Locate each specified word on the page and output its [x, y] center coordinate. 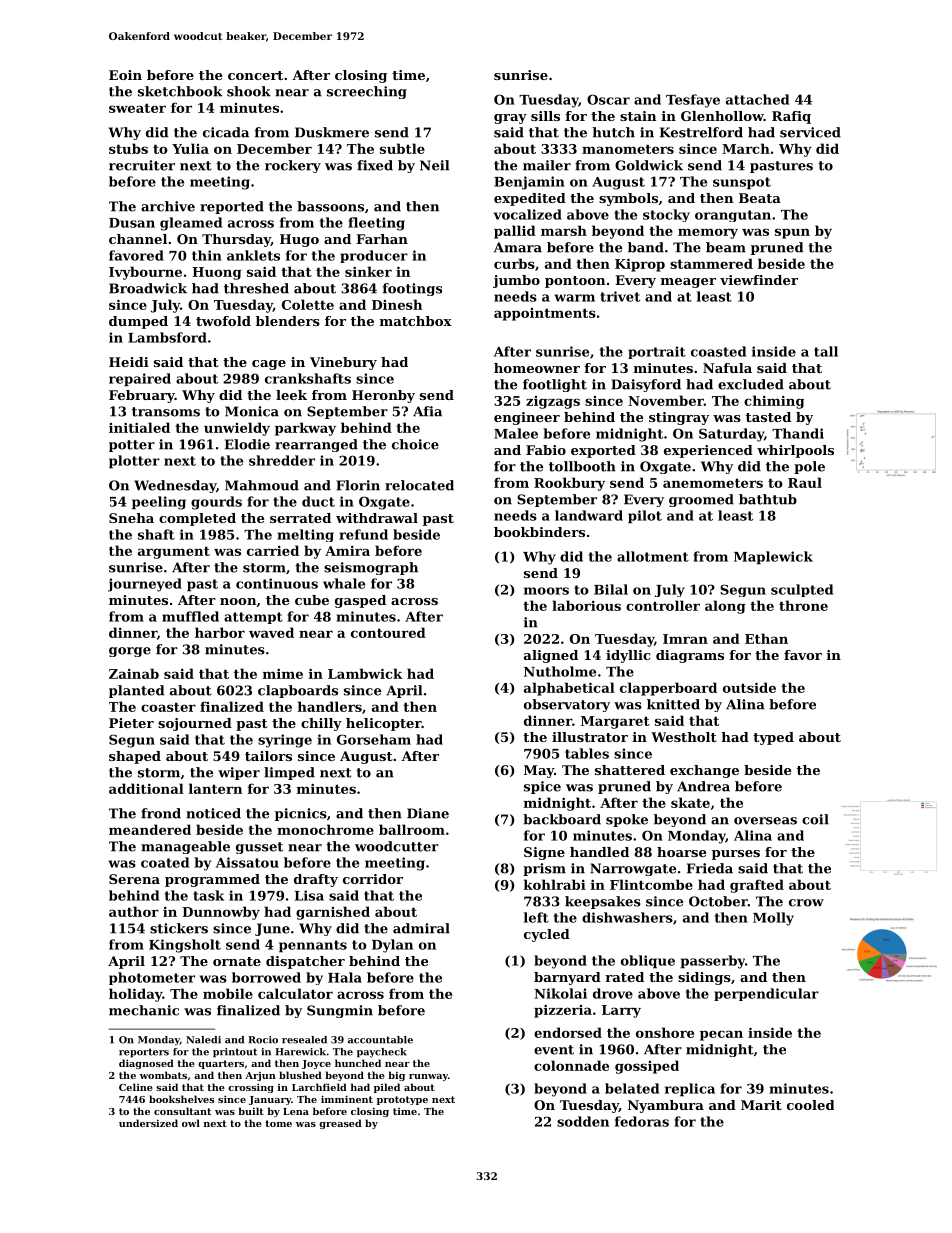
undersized [148, 1123]
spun [792, 233]
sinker [368, 271]
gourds [216, 503]
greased [340, 1124]
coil [815, 819]
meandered [150, 829]
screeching [367, 92]
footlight [555, 385]
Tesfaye [693, 101]
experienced [708, 451]
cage [269, 365]
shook [249, 91]
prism [544, 869]
